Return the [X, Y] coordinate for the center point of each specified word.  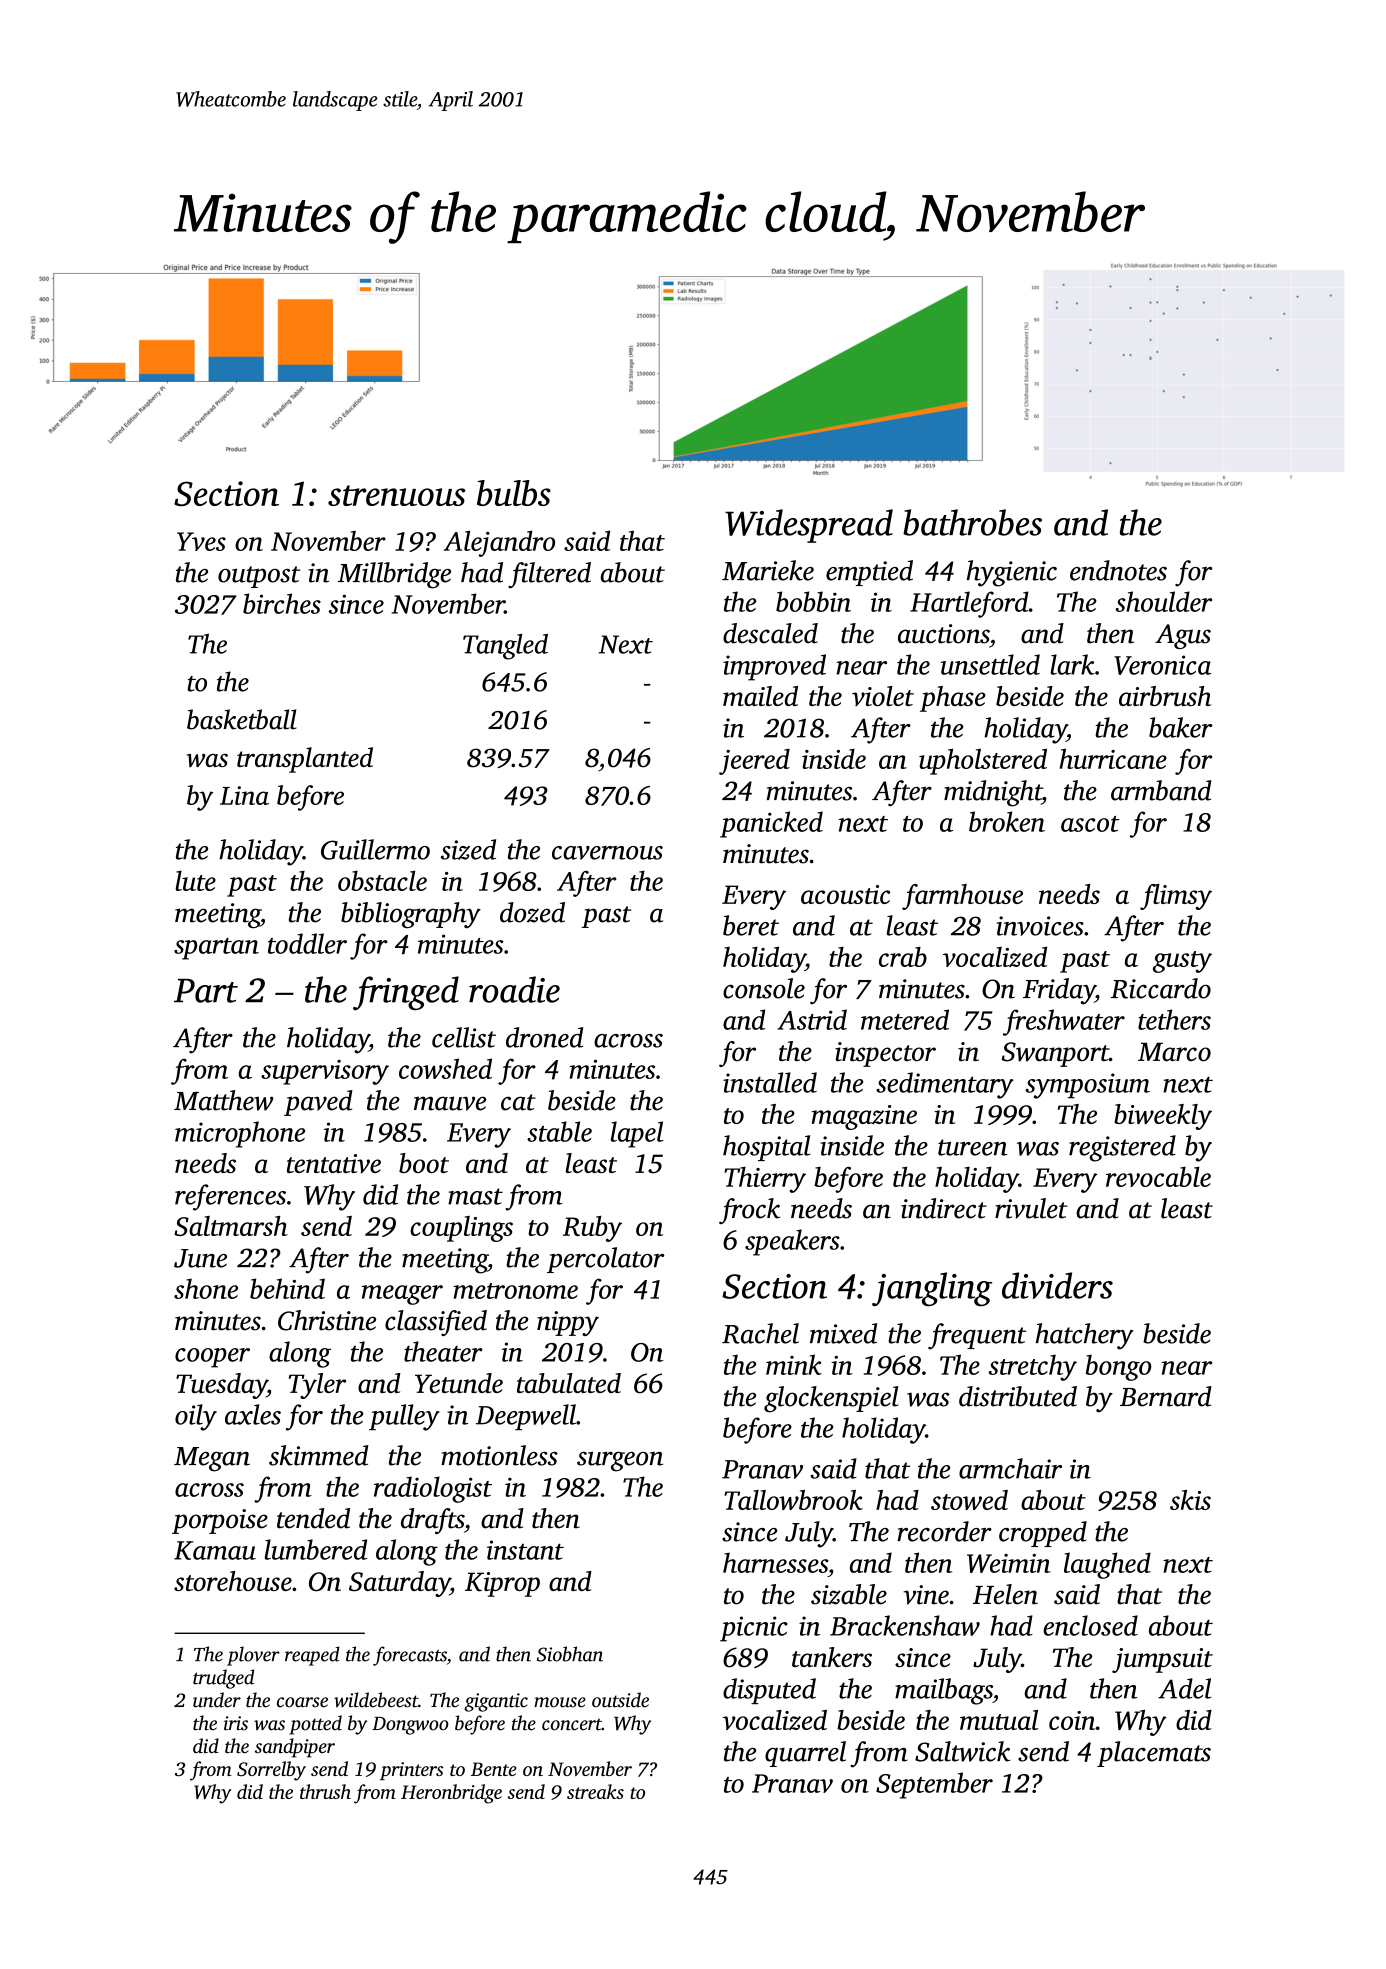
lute [196, 881]
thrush [325, 1791]
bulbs [514, 493]
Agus [1183, 636]
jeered [754, 762]
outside [620, 1700]
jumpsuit [1162, 1660]
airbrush [1165, 696]
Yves [201, 541]
